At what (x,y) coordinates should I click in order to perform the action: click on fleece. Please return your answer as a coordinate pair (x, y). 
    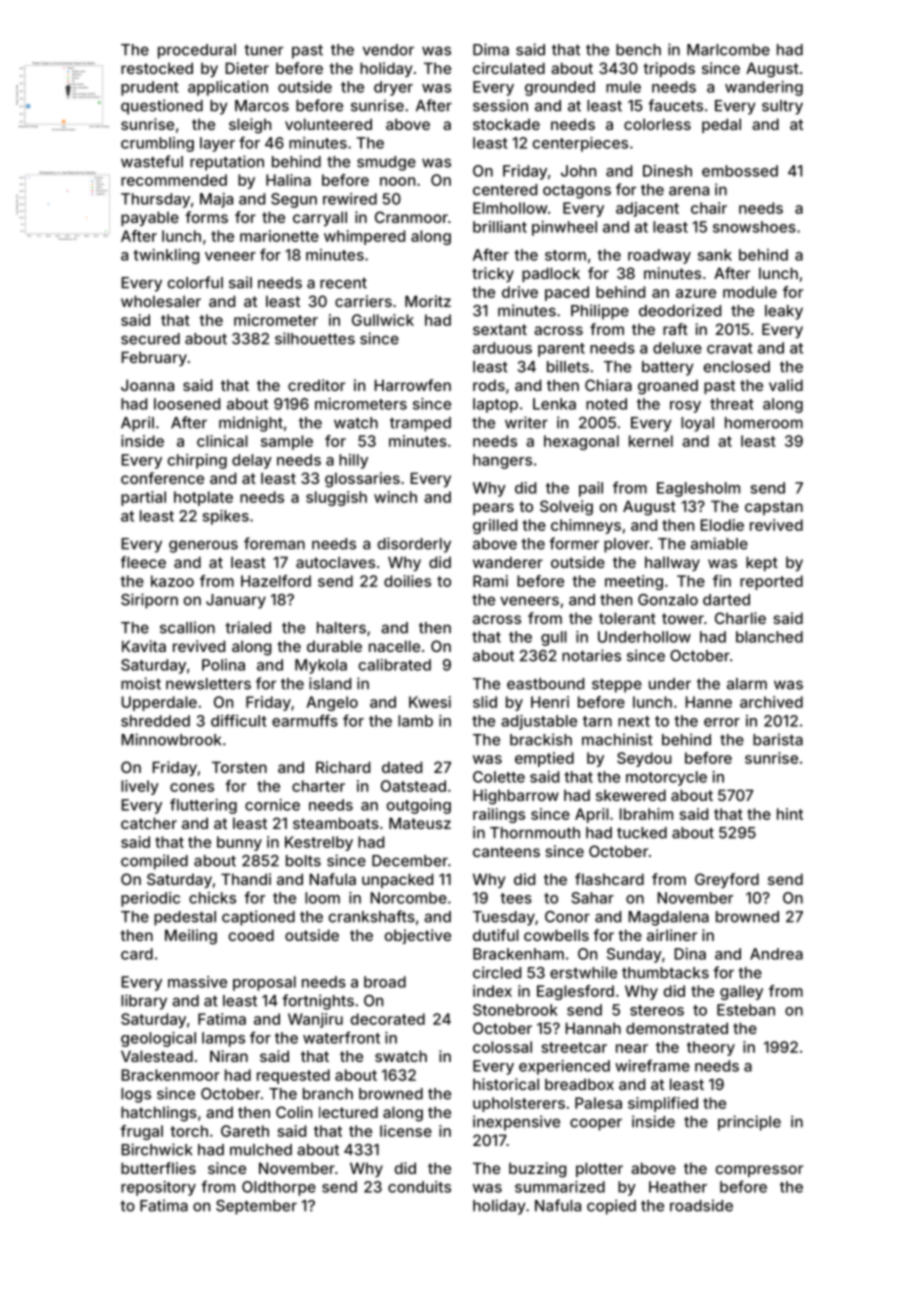
    Looking at the image, I should click on (143, 562).
